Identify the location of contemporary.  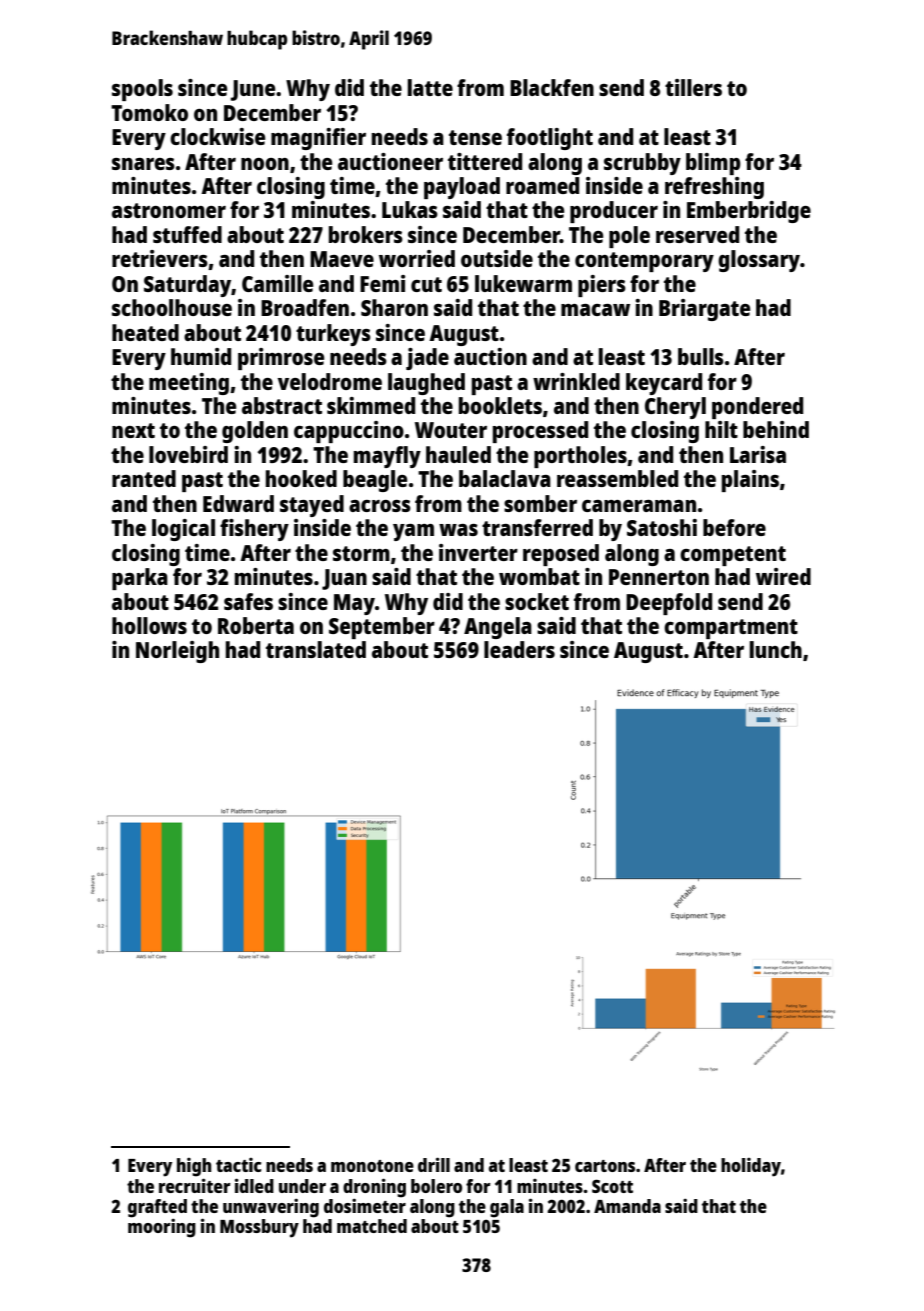
(644, 262).
